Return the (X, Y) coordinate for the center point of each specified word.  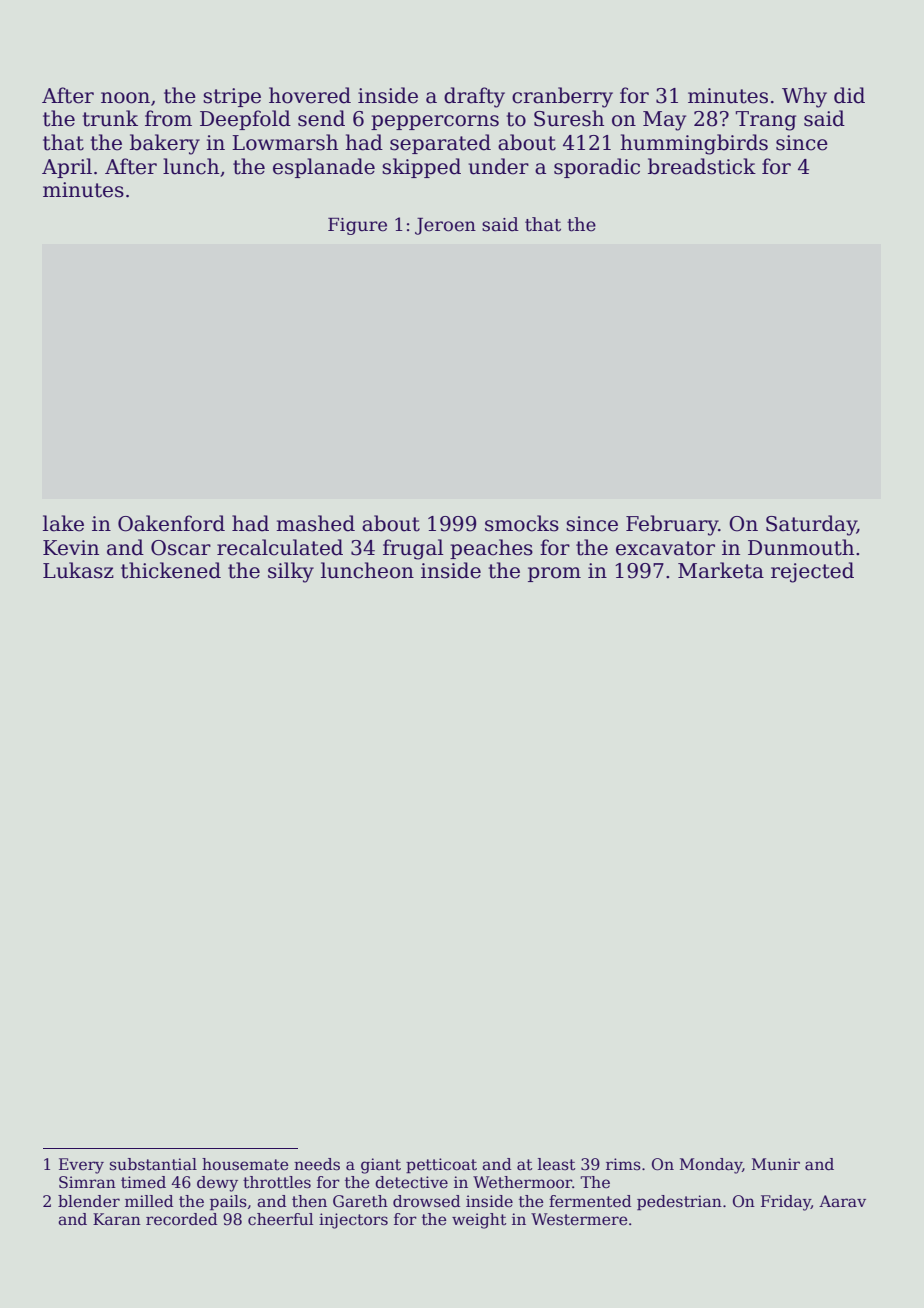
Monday (711, 1166)
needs (317, 1164)
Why (804, 97)
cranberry (562, 97)
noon (125, 98)
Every (81, 1166)
